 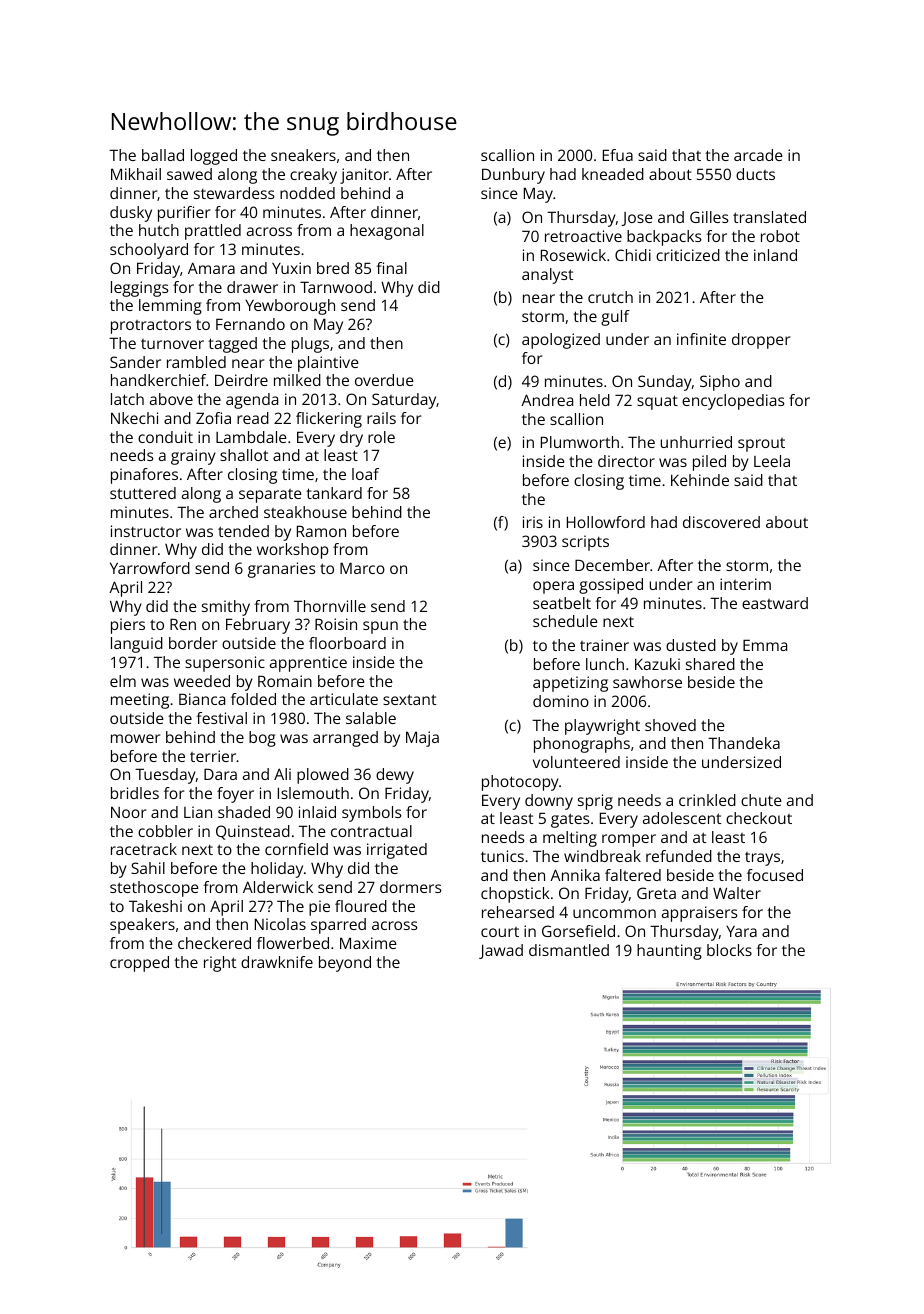 I want to click on drawknife, so click(x=277, y=962).
